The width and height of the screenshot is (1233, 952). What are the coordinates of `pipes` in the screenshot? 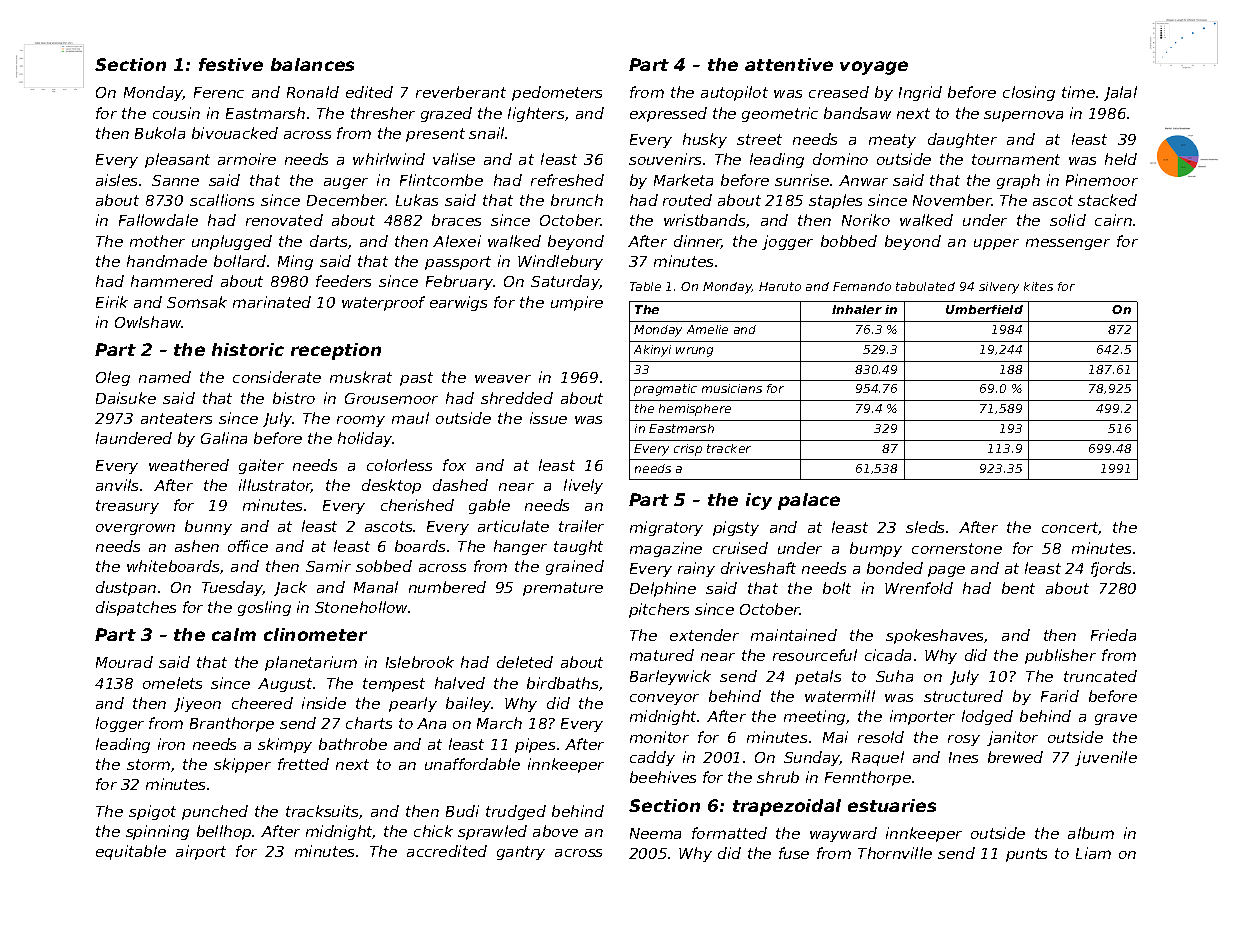 It's located at (535, 745).
